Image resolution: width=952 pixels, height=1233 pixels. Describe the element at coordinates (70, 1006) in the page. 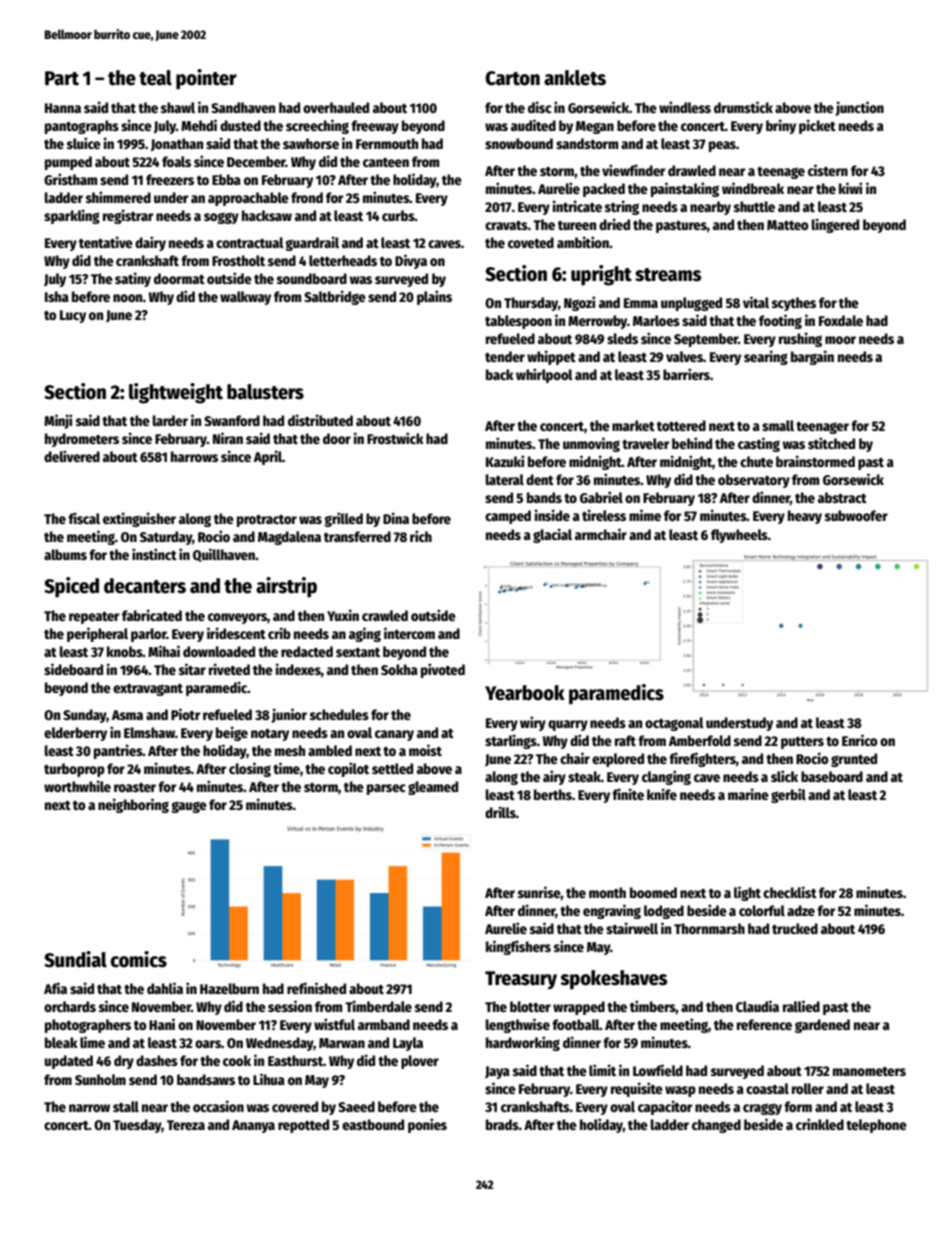

I see `orchards` at that location.
